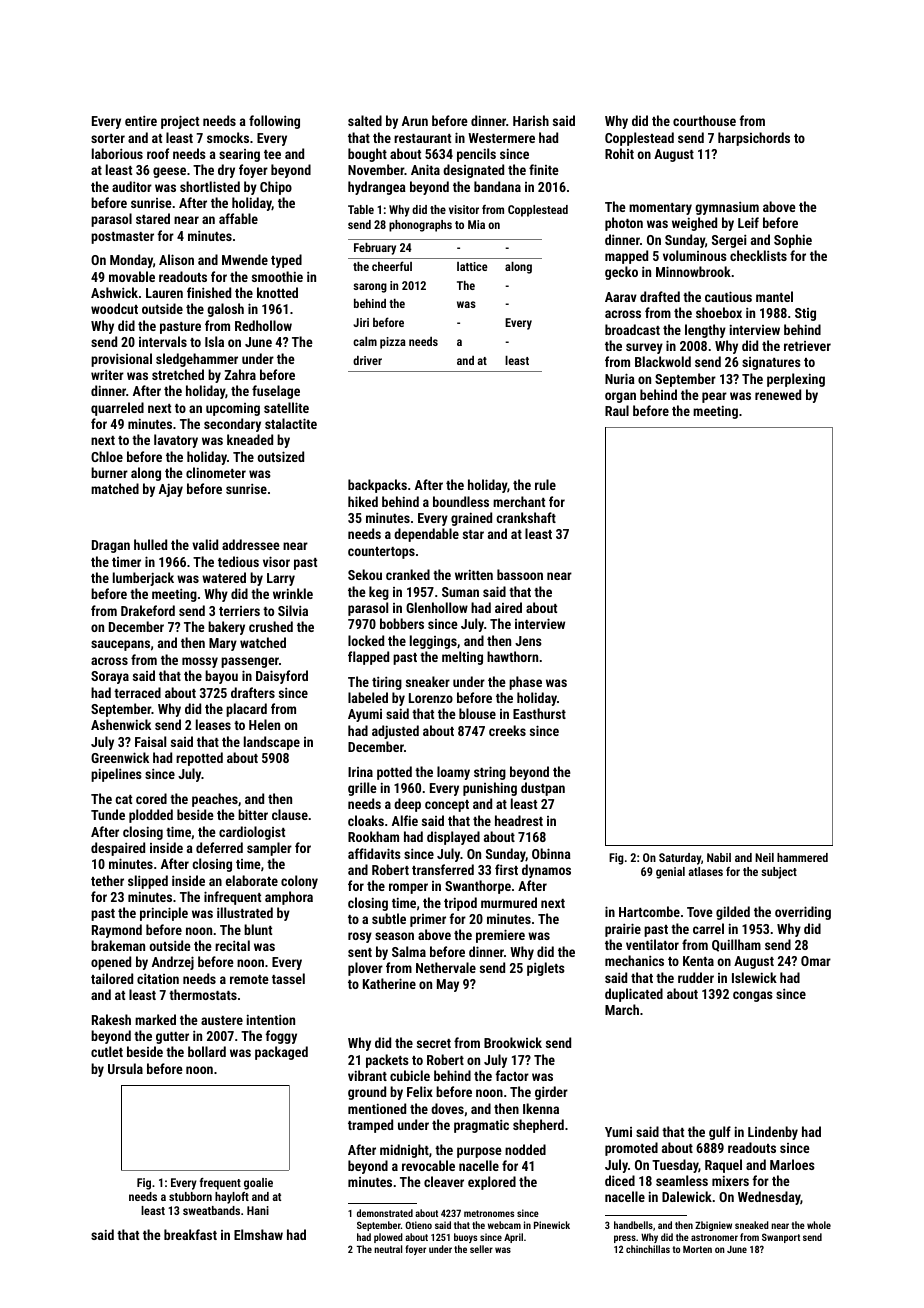  Describe the element at coordinates (207, 1051) in the screenshot. I see `bollard` at that location.
